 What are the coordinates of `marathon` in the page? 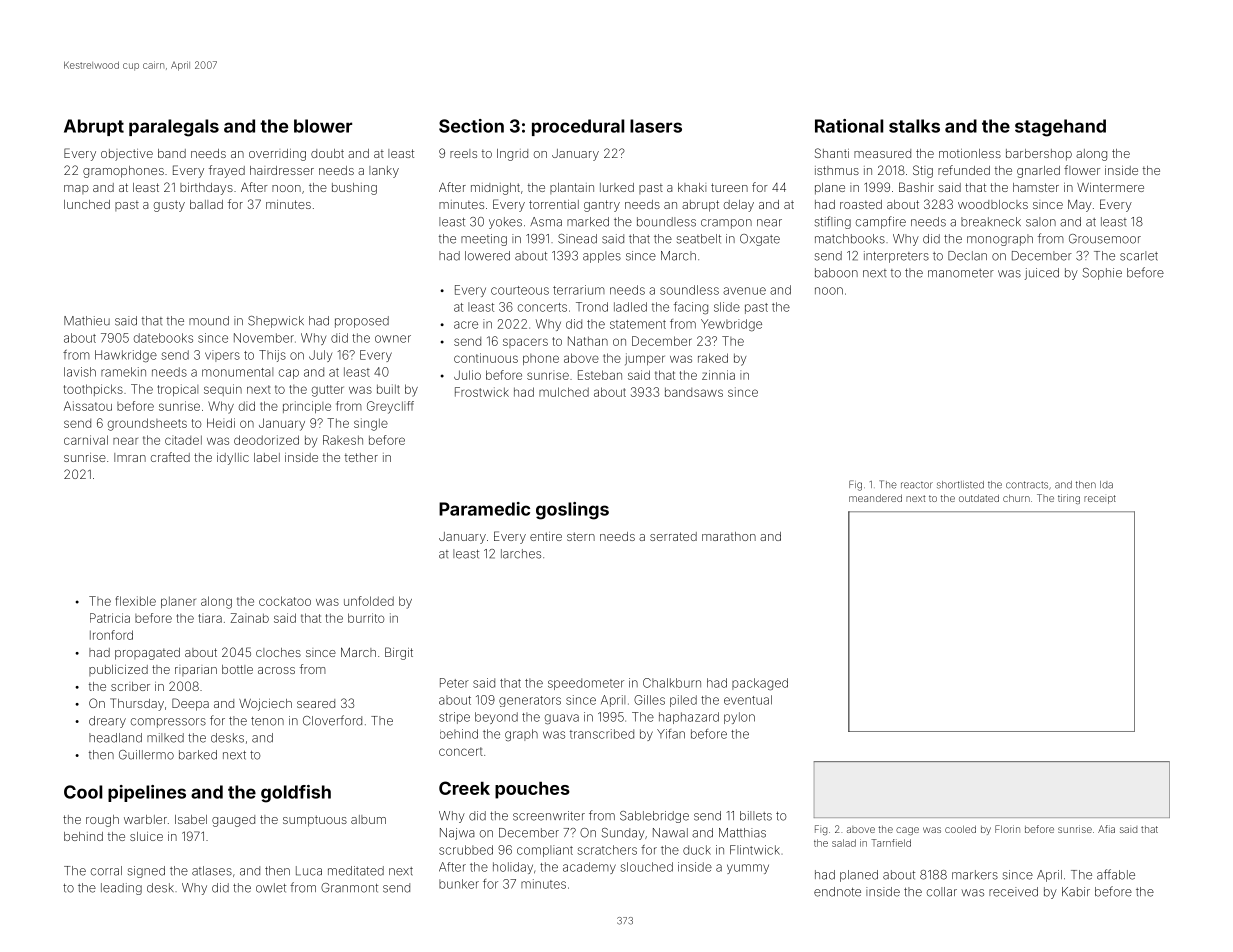 It's located at (729, 536).
